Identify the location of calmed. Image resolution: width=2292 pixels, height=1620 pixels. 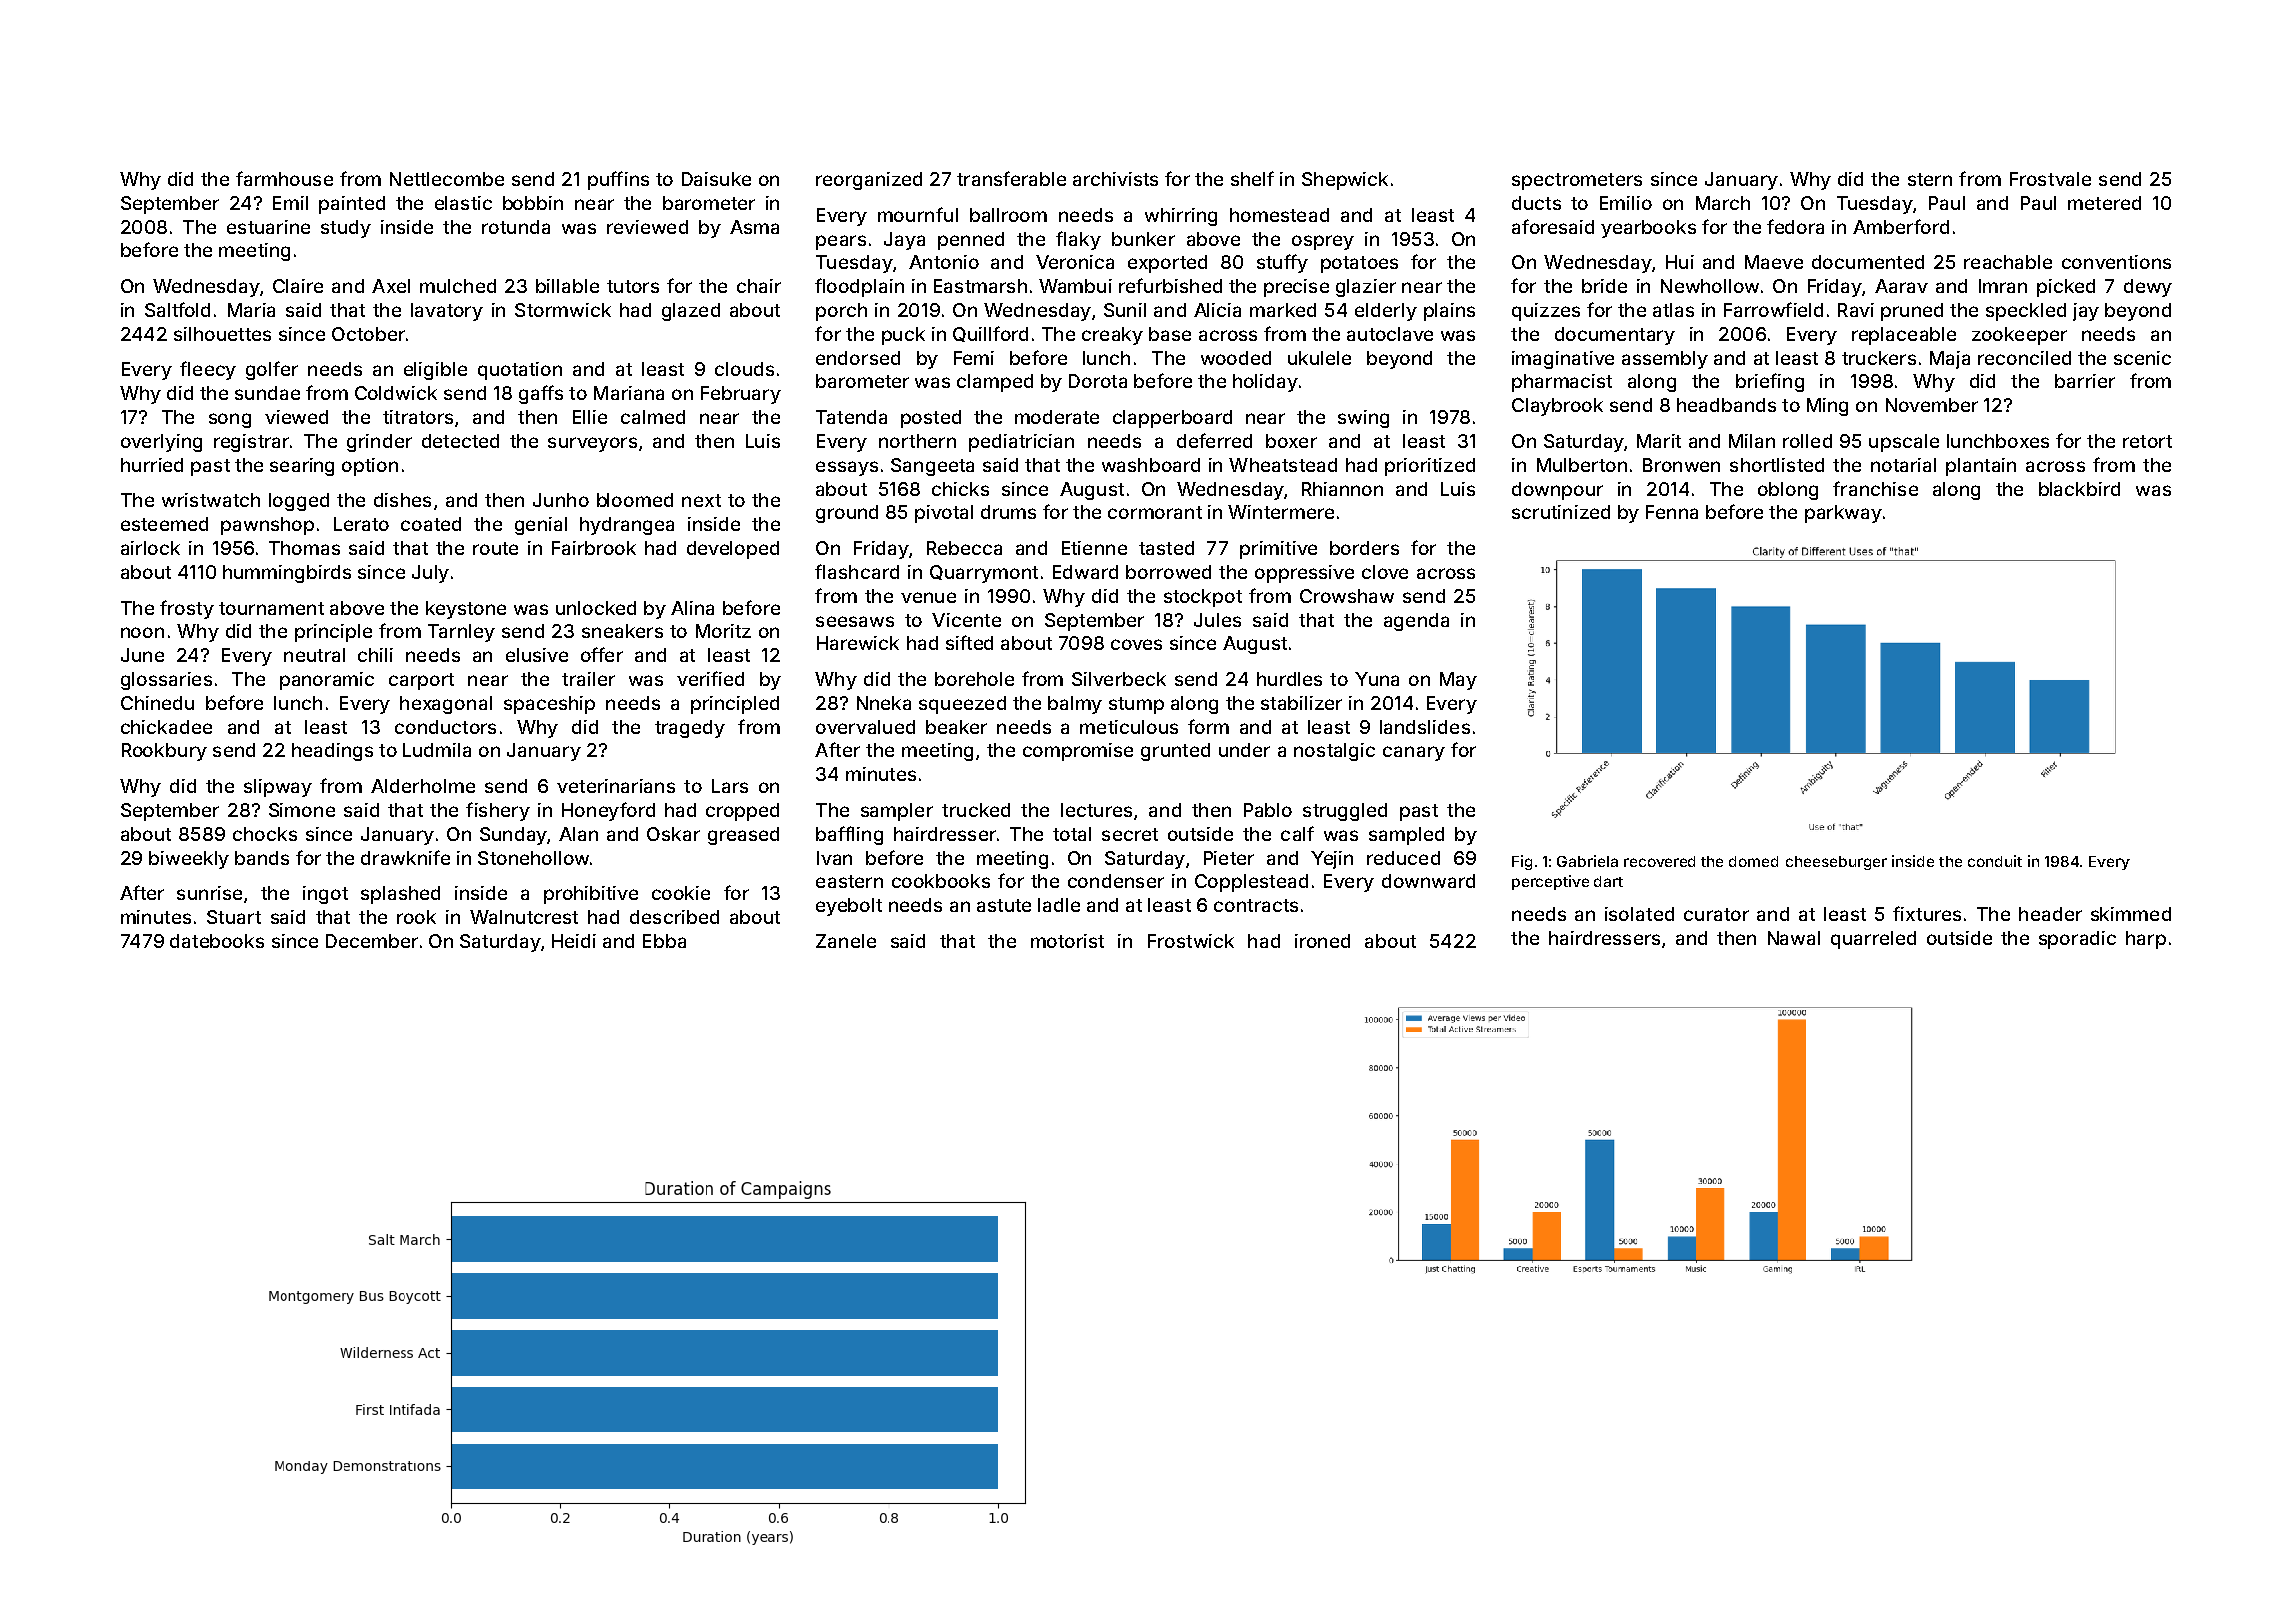
(653, 417).
